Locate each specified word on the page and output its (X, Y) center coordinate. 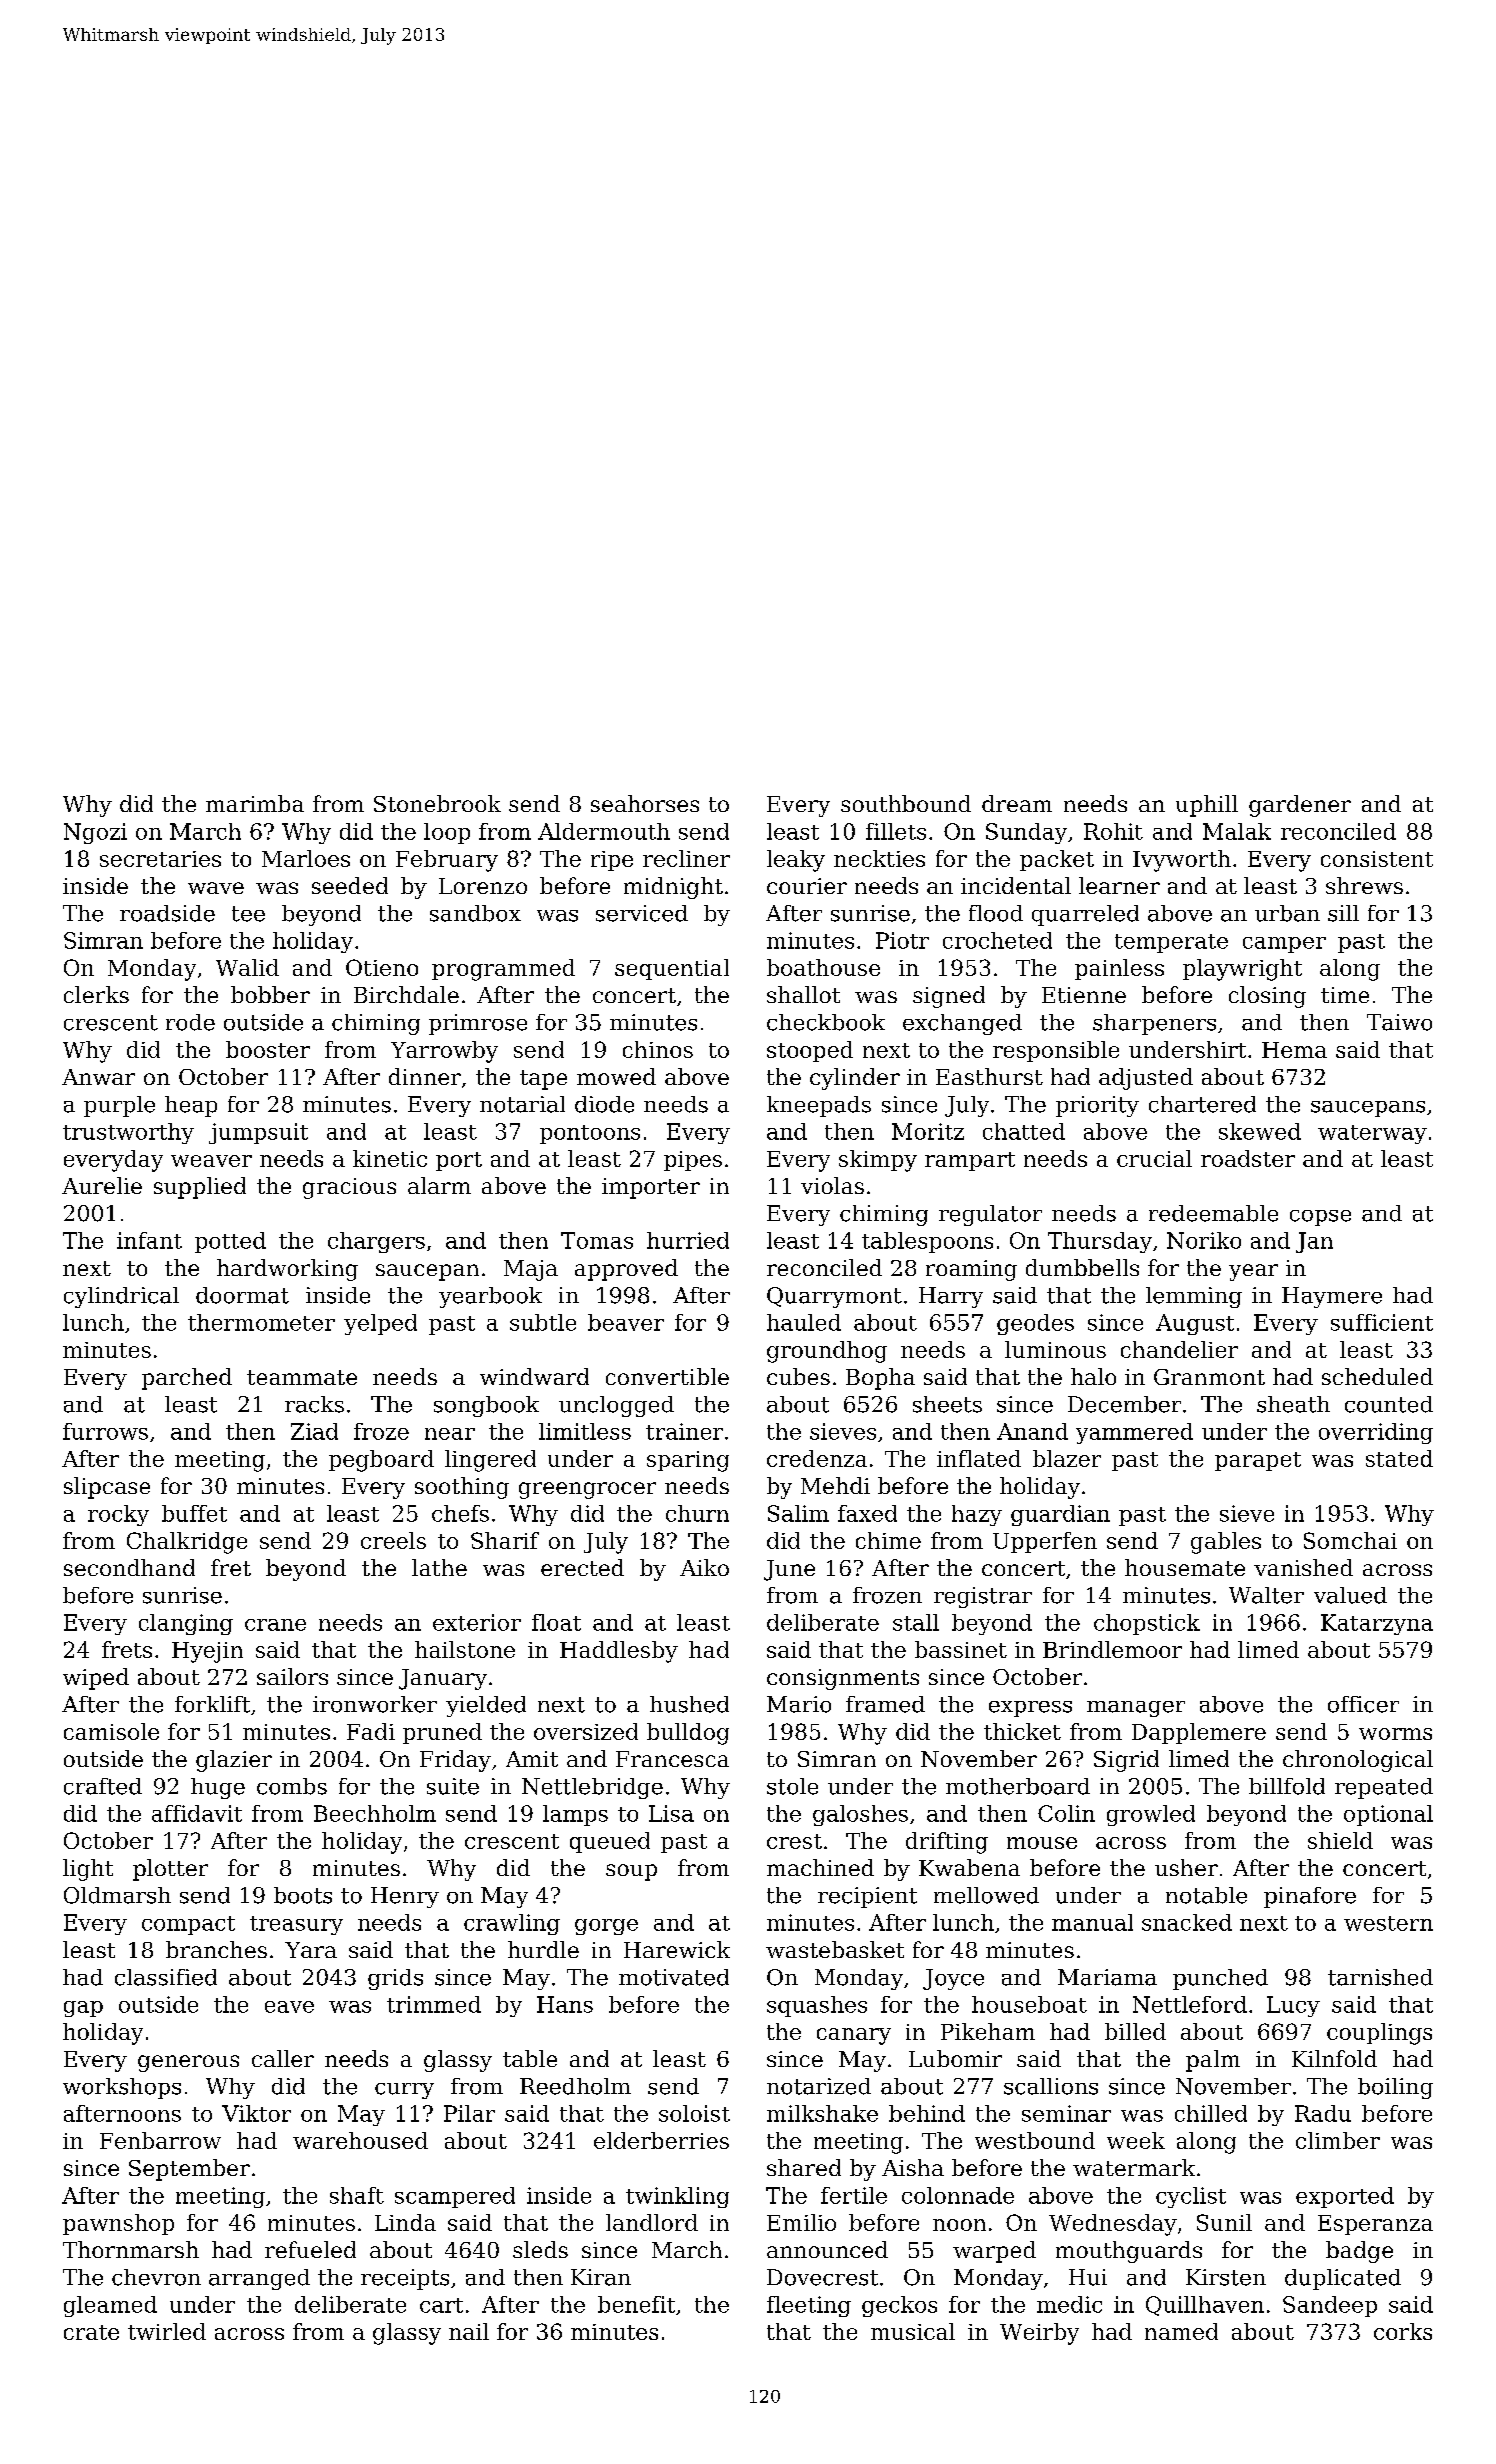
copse (1320, 1218)
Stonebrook (437, 803)
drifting (947, 1843)
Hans (565, 2004)
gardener (1300, 806)
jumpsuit (258, 1133)
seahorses (645, 803)
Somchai (1350, 1540)
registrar (983, 1597)
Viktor (256, 2113)
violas (832, 1185)
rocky (118, 1515)
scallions (1051, 2086)
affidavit (197, 1813)
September (189, 2170)
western (1388, 1923)
